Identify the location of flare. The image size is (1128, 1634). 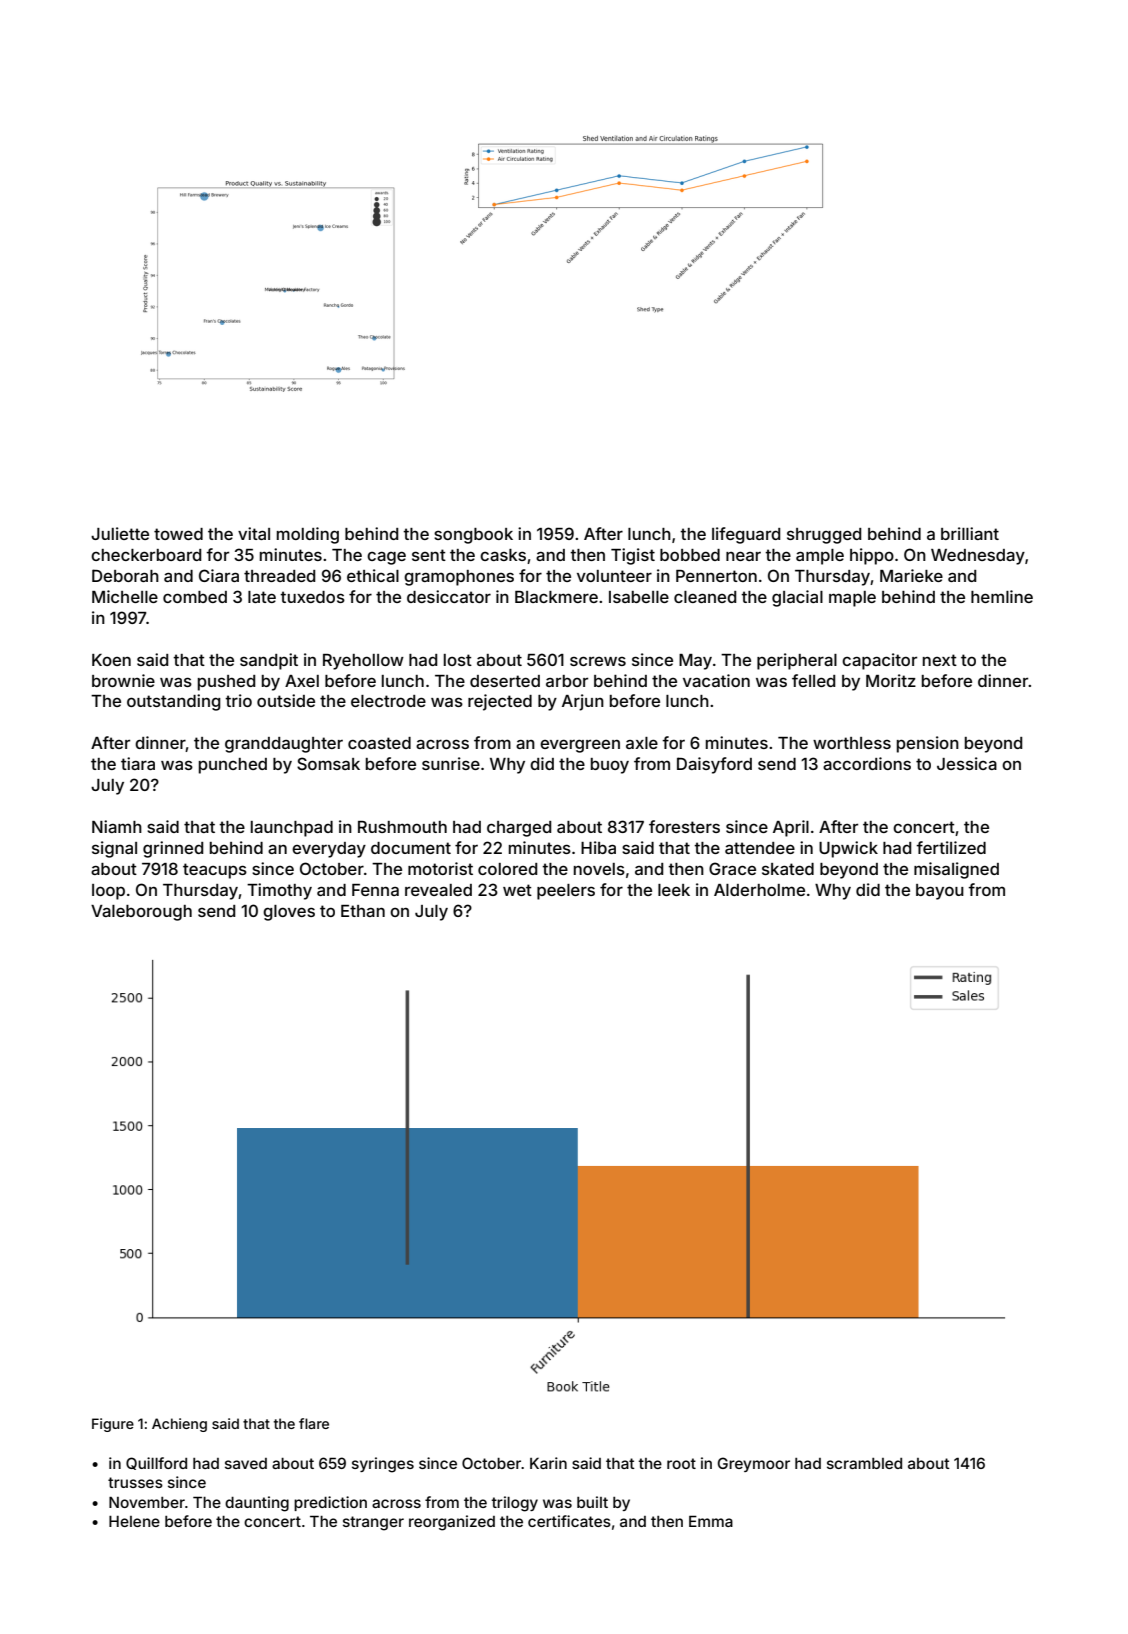
(314, 1423).
